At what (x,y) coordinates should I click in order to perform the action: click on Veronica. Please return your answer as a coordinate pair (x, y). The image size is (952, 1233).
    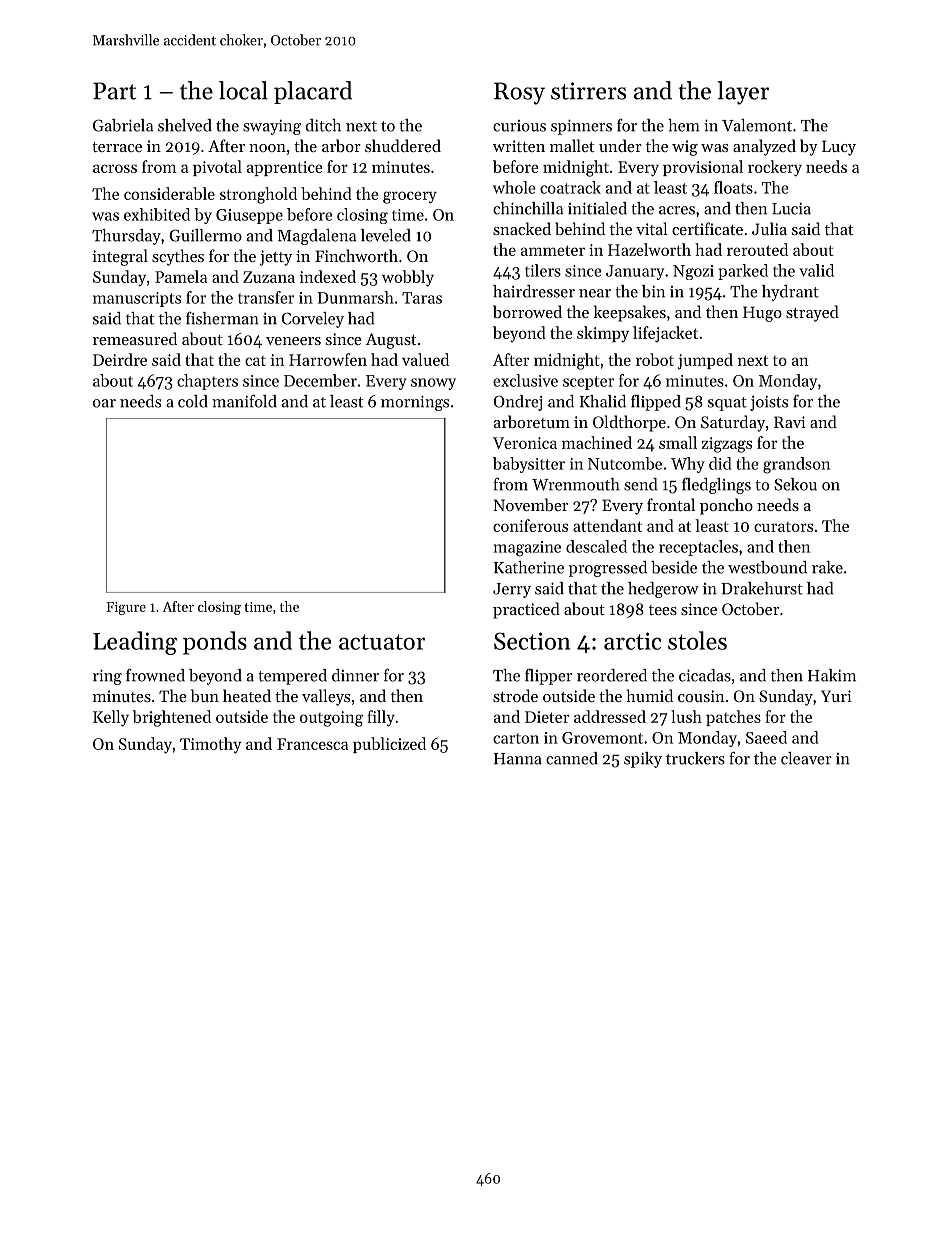
    Looking at the image, I should click on (525, 443).
